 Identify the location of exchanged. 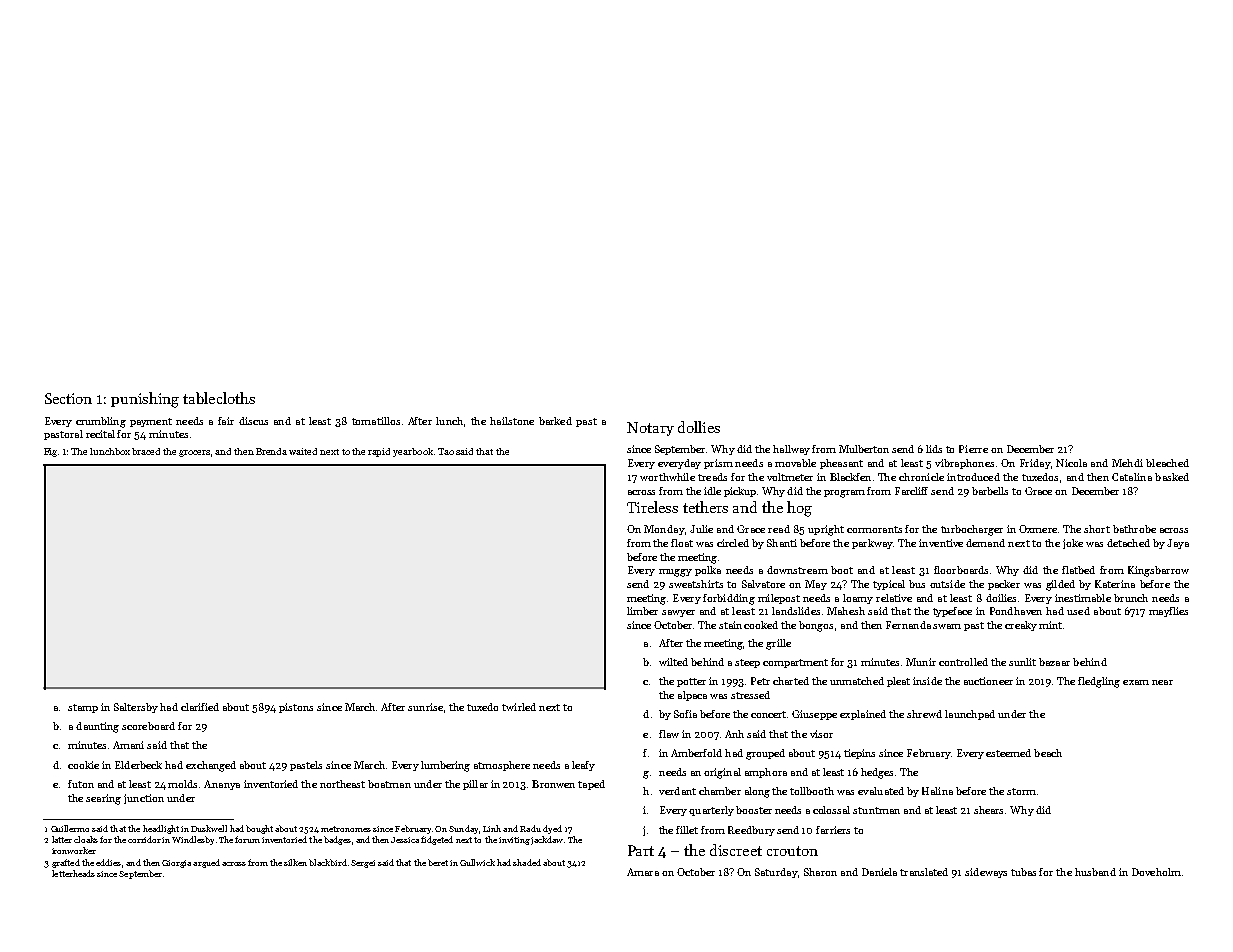
(211, 766).
